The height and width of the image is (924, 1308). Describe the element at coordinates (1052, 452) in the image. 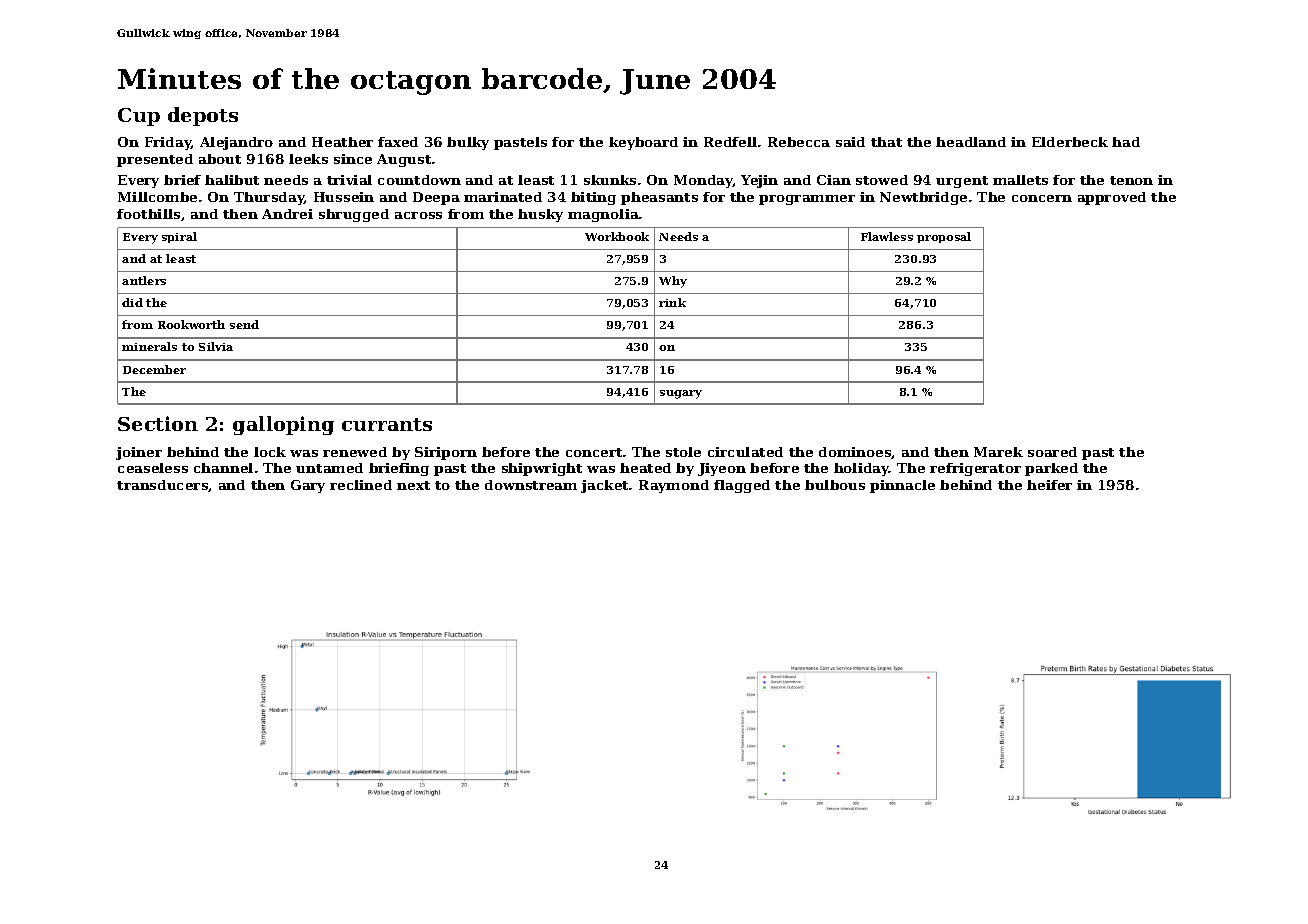

I see `soared` at that location.
